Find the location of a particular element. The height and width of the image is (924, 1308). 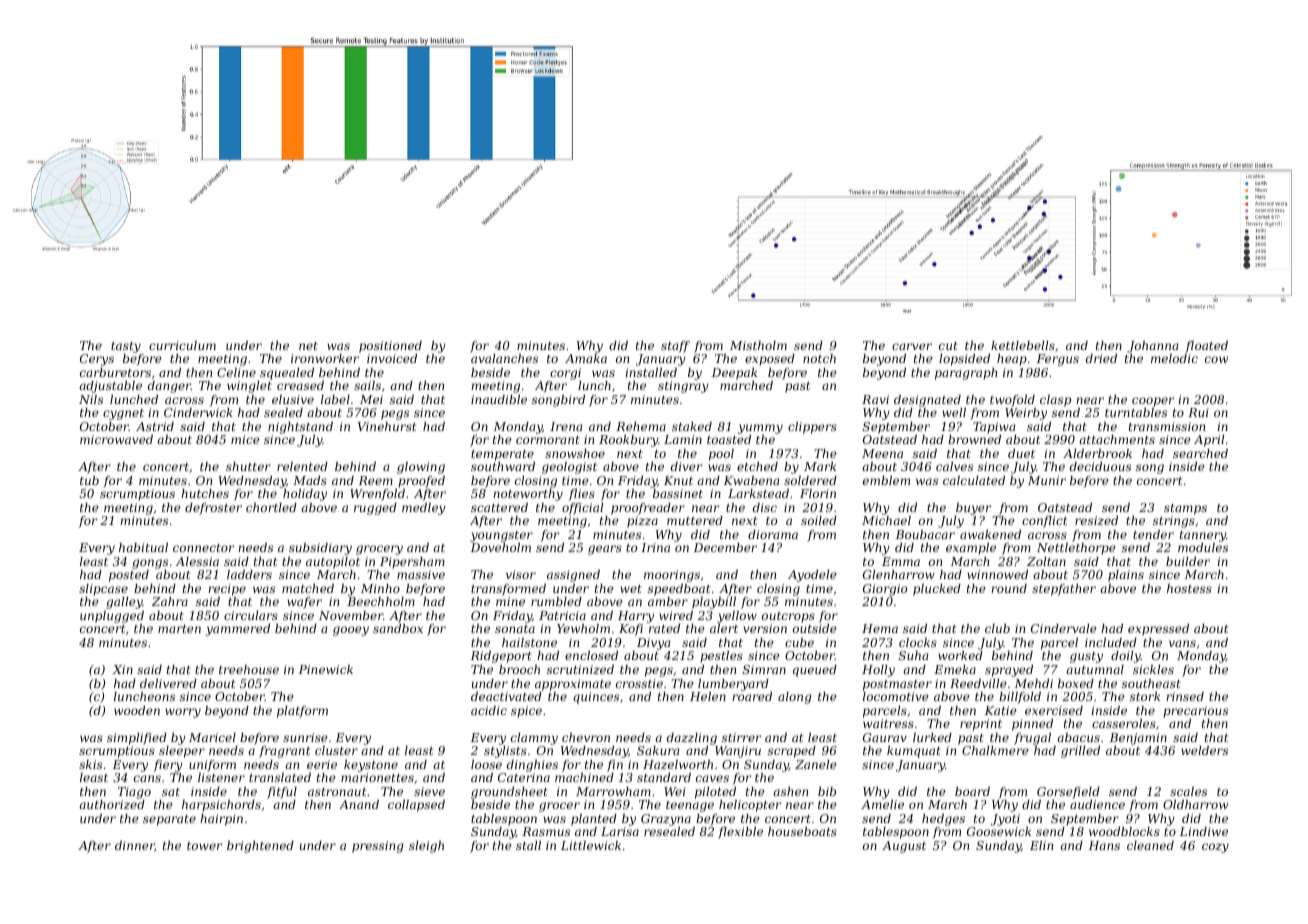

Oldharrow is located at coordinates (1195, 804).
